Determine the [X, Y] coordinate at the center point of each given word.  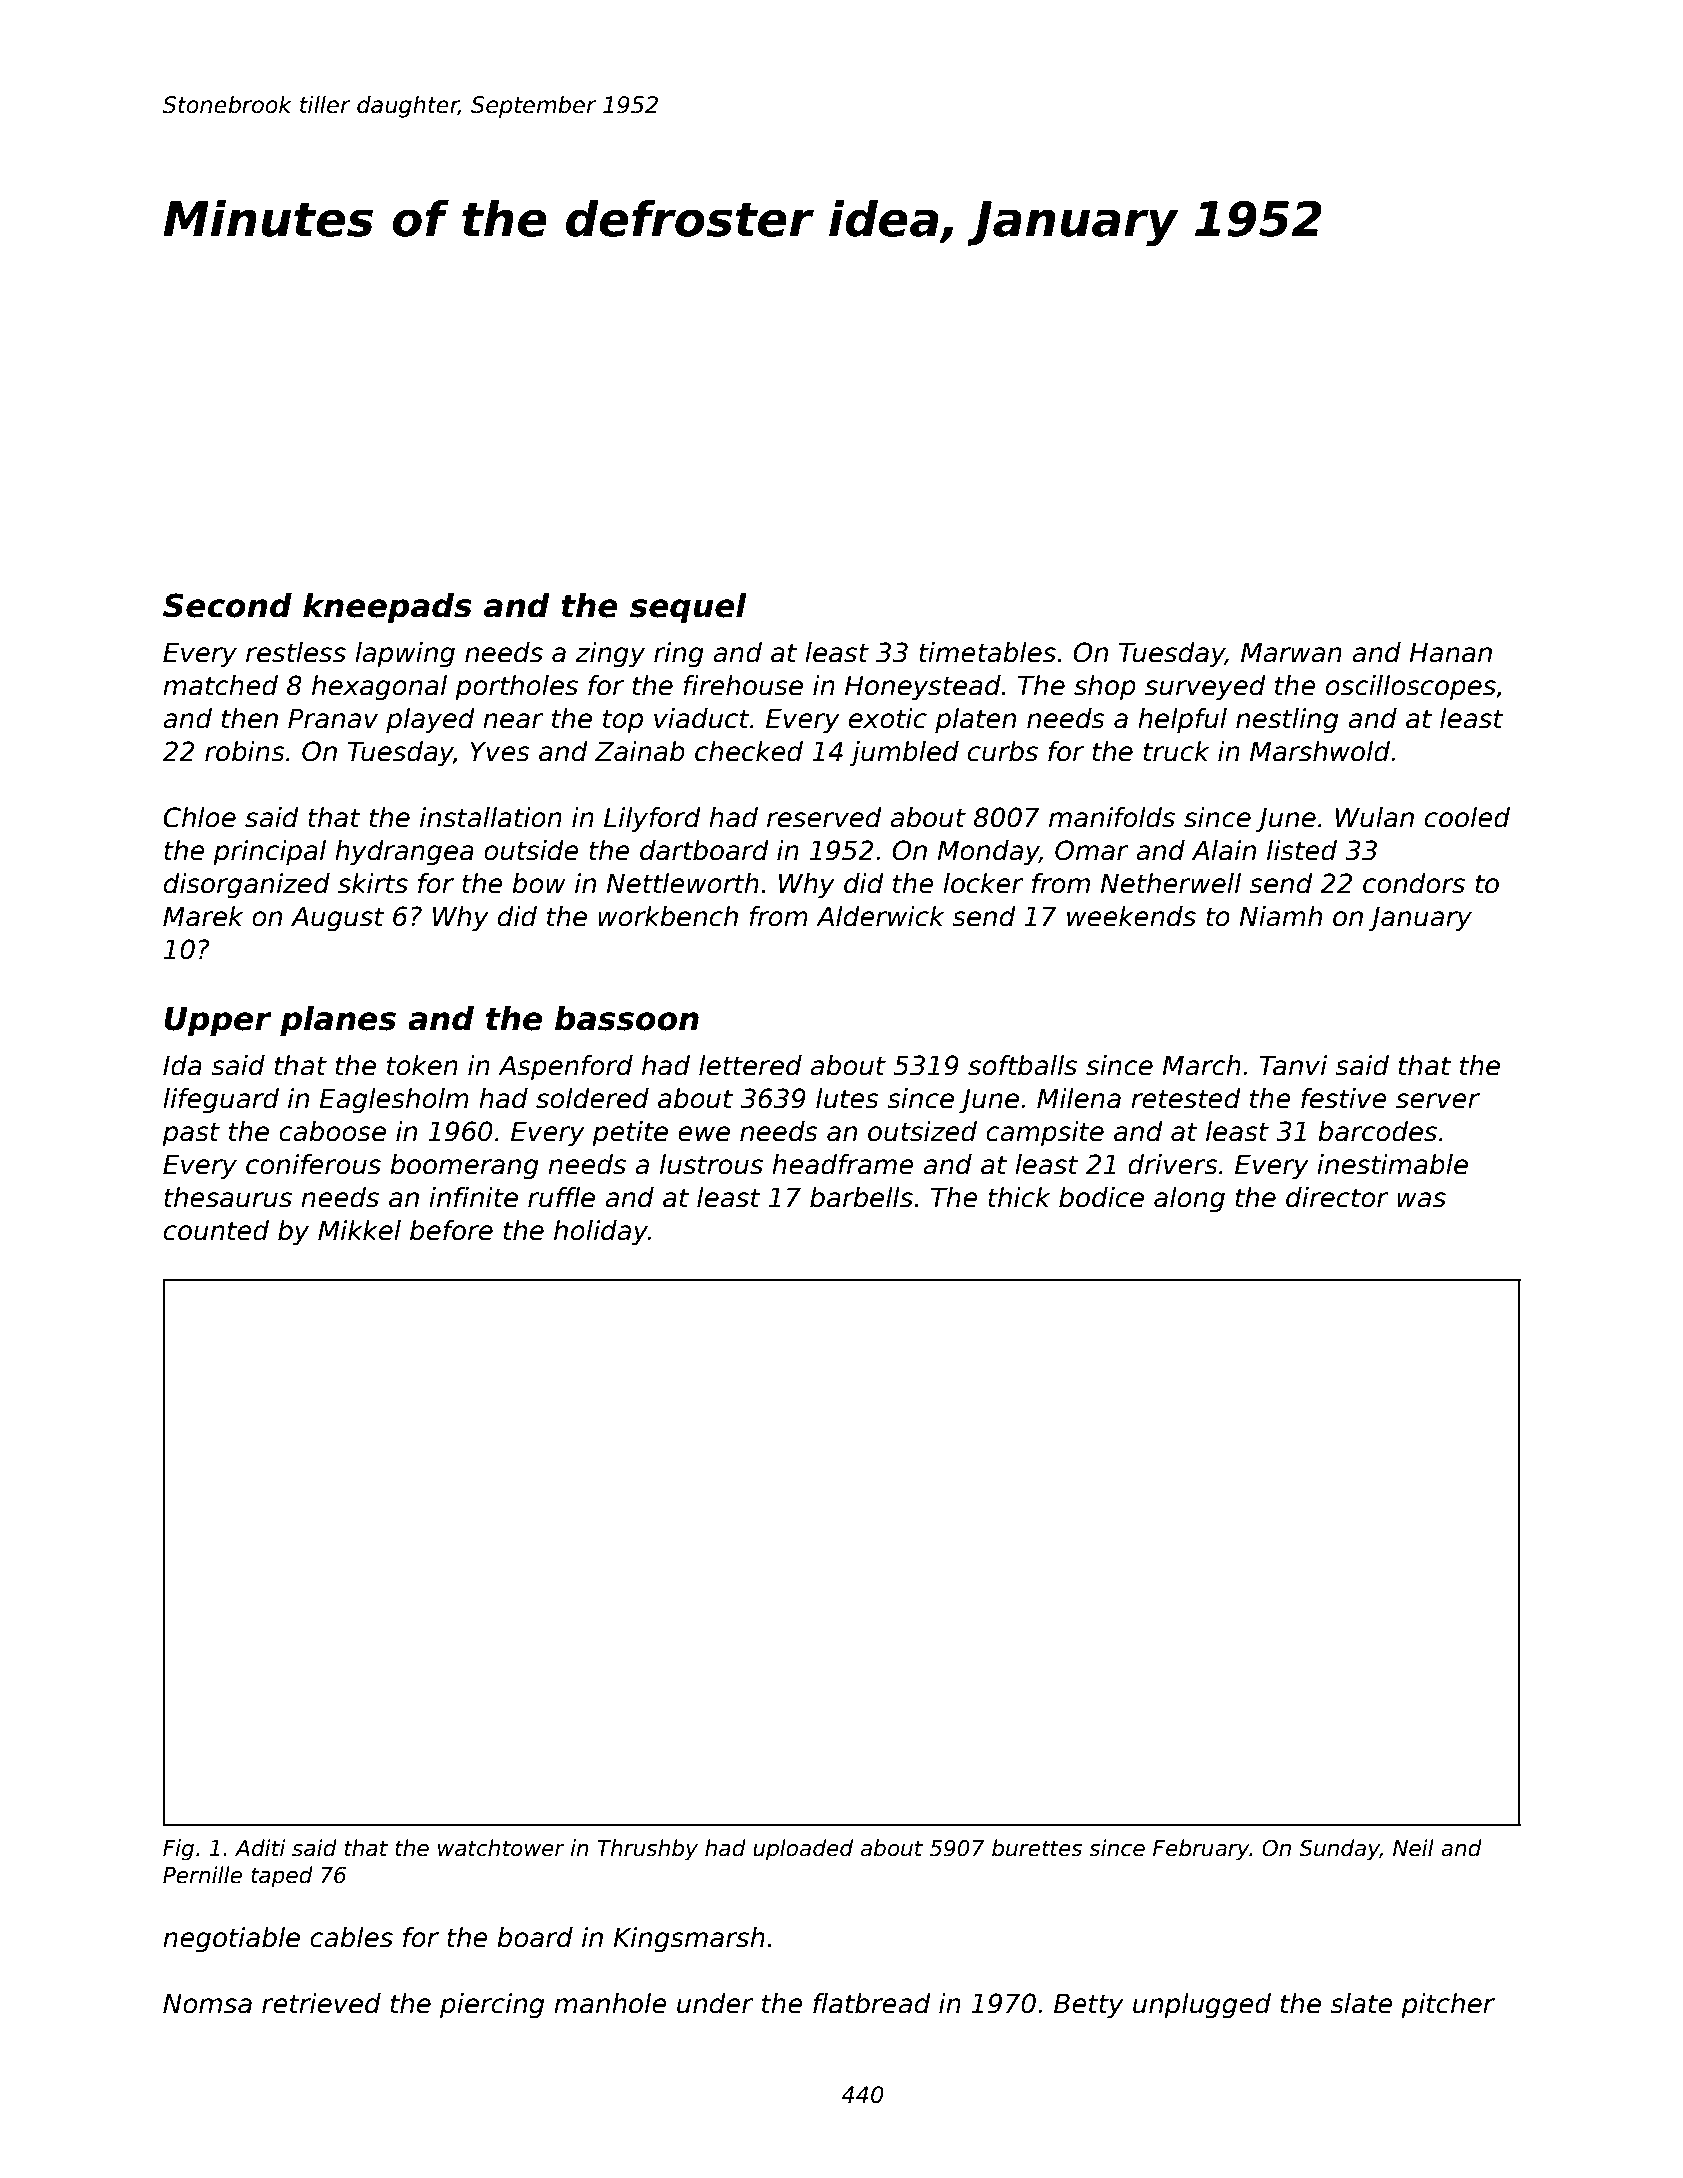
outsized [922, 1131]
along [1189, 1200]
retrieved [321, 2003]
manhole [610, 2003]
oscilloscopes [1411, 688]
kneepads [387, 608]
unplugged [1202, 2006]
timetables [987, 652]
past [191, 1134]
